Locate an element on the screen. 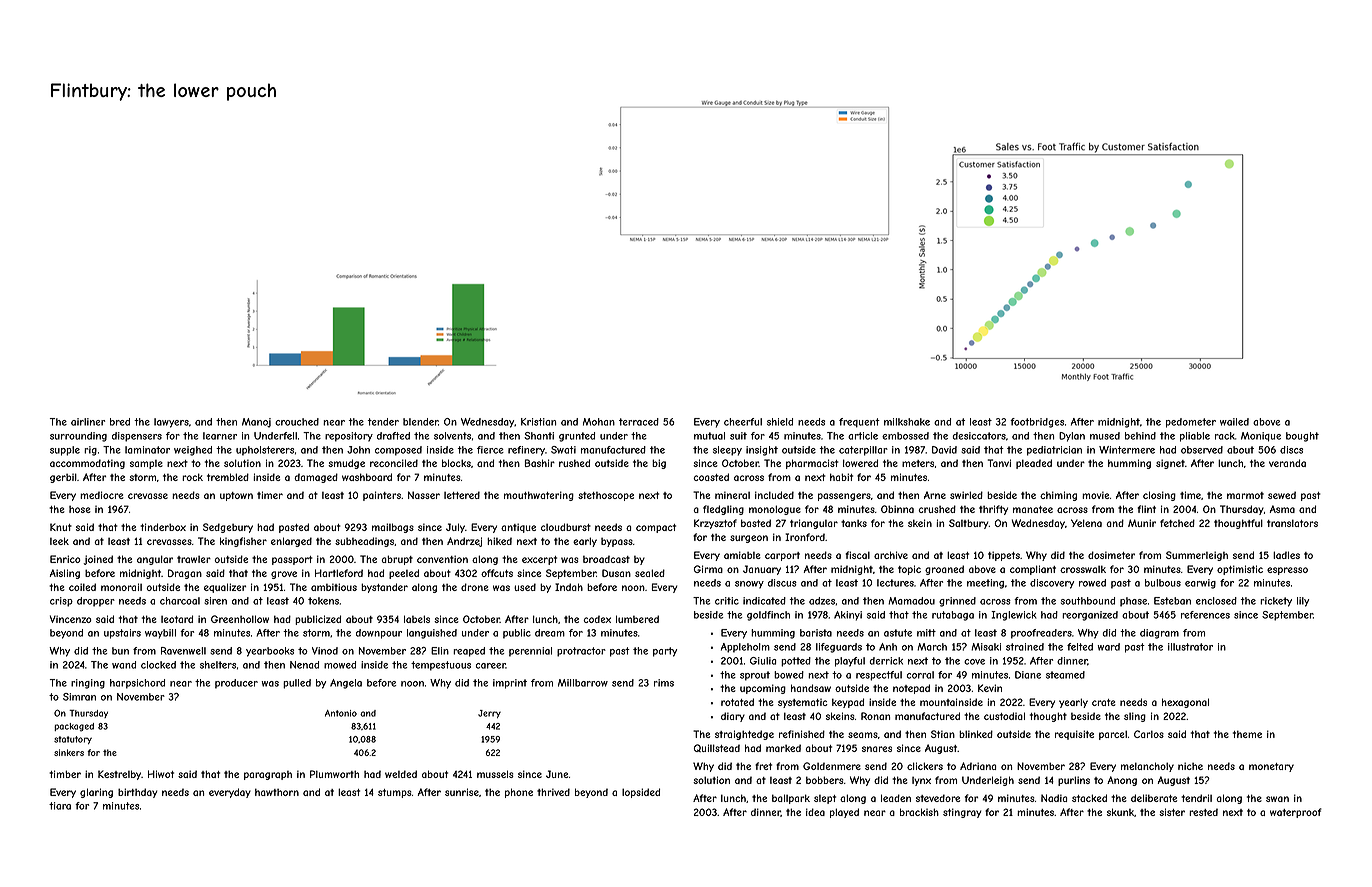  respectful is located at coordinates (879, 676).
